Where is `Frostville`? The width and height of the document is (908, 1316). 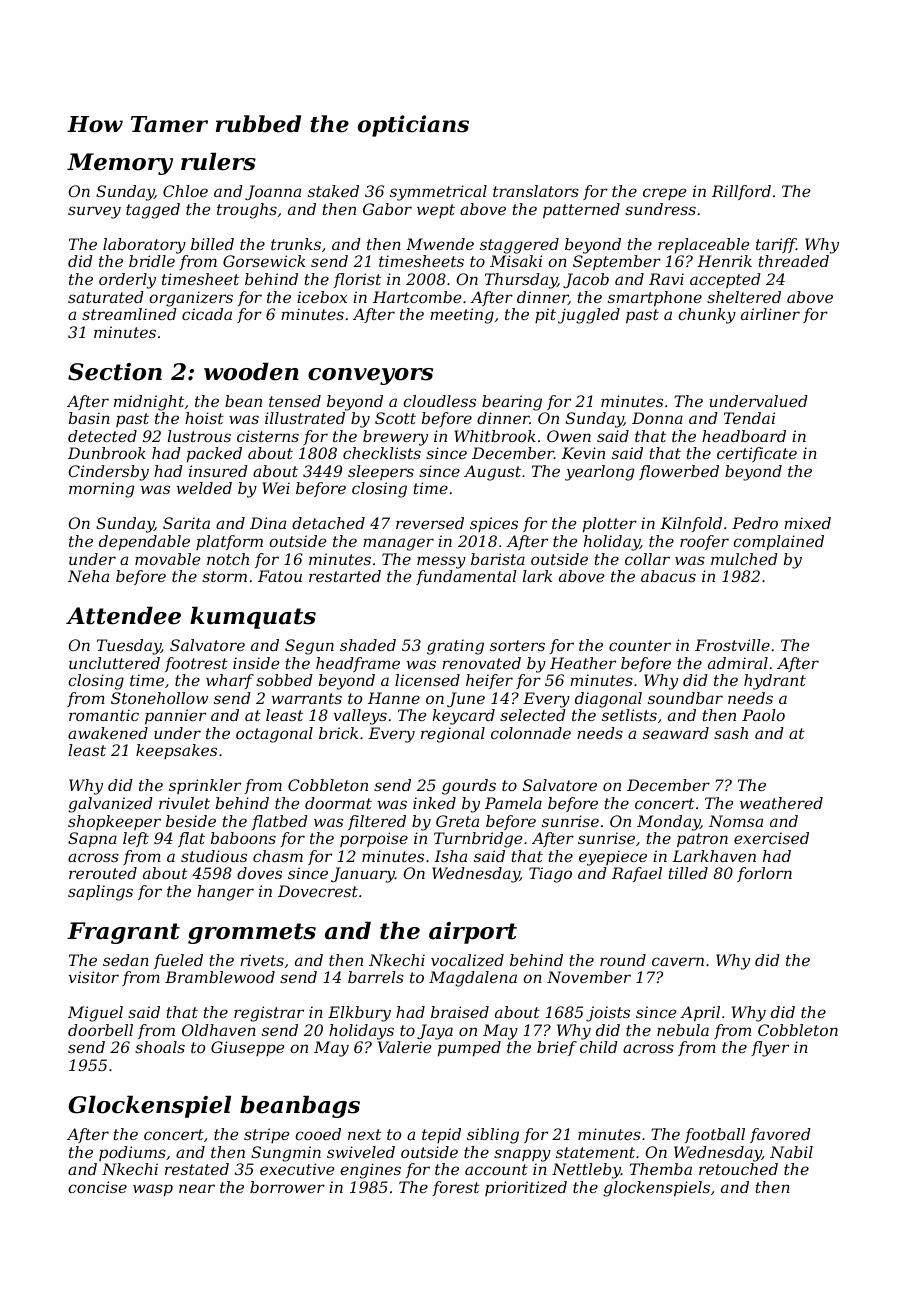 Frostville is located at coordinates (732, 645).
